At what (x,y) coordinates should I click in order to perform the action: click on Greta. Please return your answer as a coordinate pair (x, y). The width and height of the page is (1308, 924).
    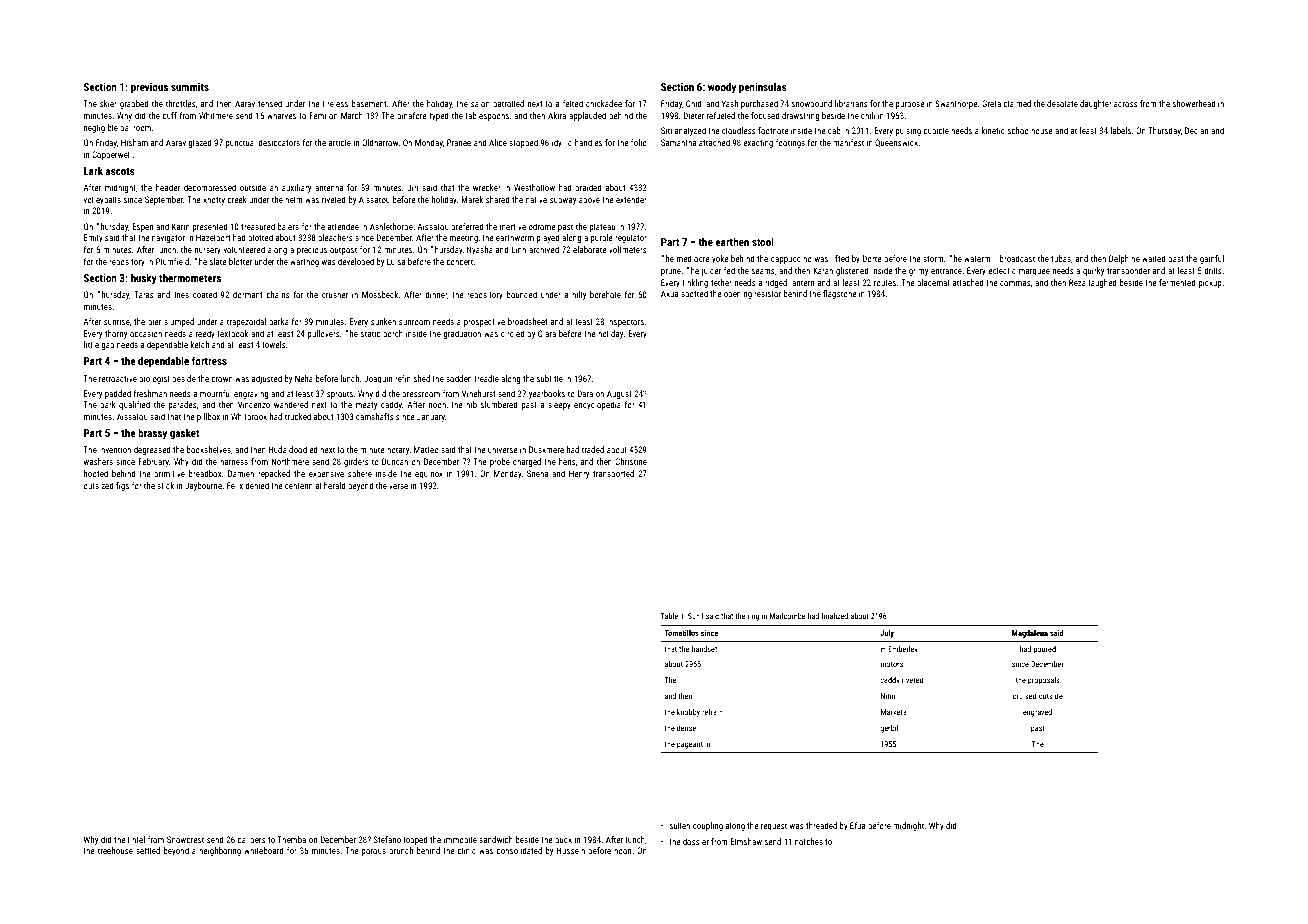
    Looking at the image, I should click on (991, 103).
